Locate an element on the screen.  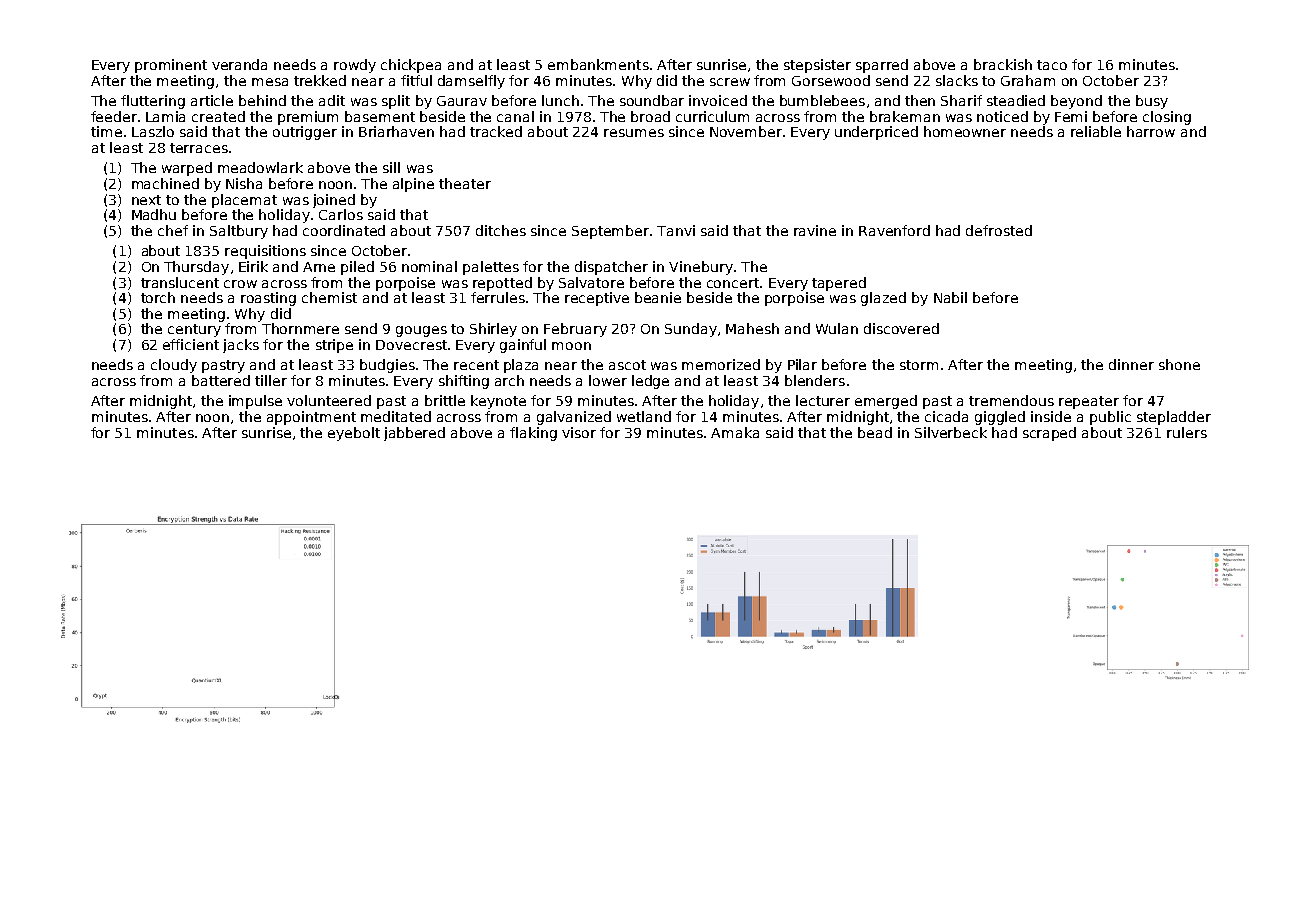
tremendous is located at coordinates (1011, 400).
